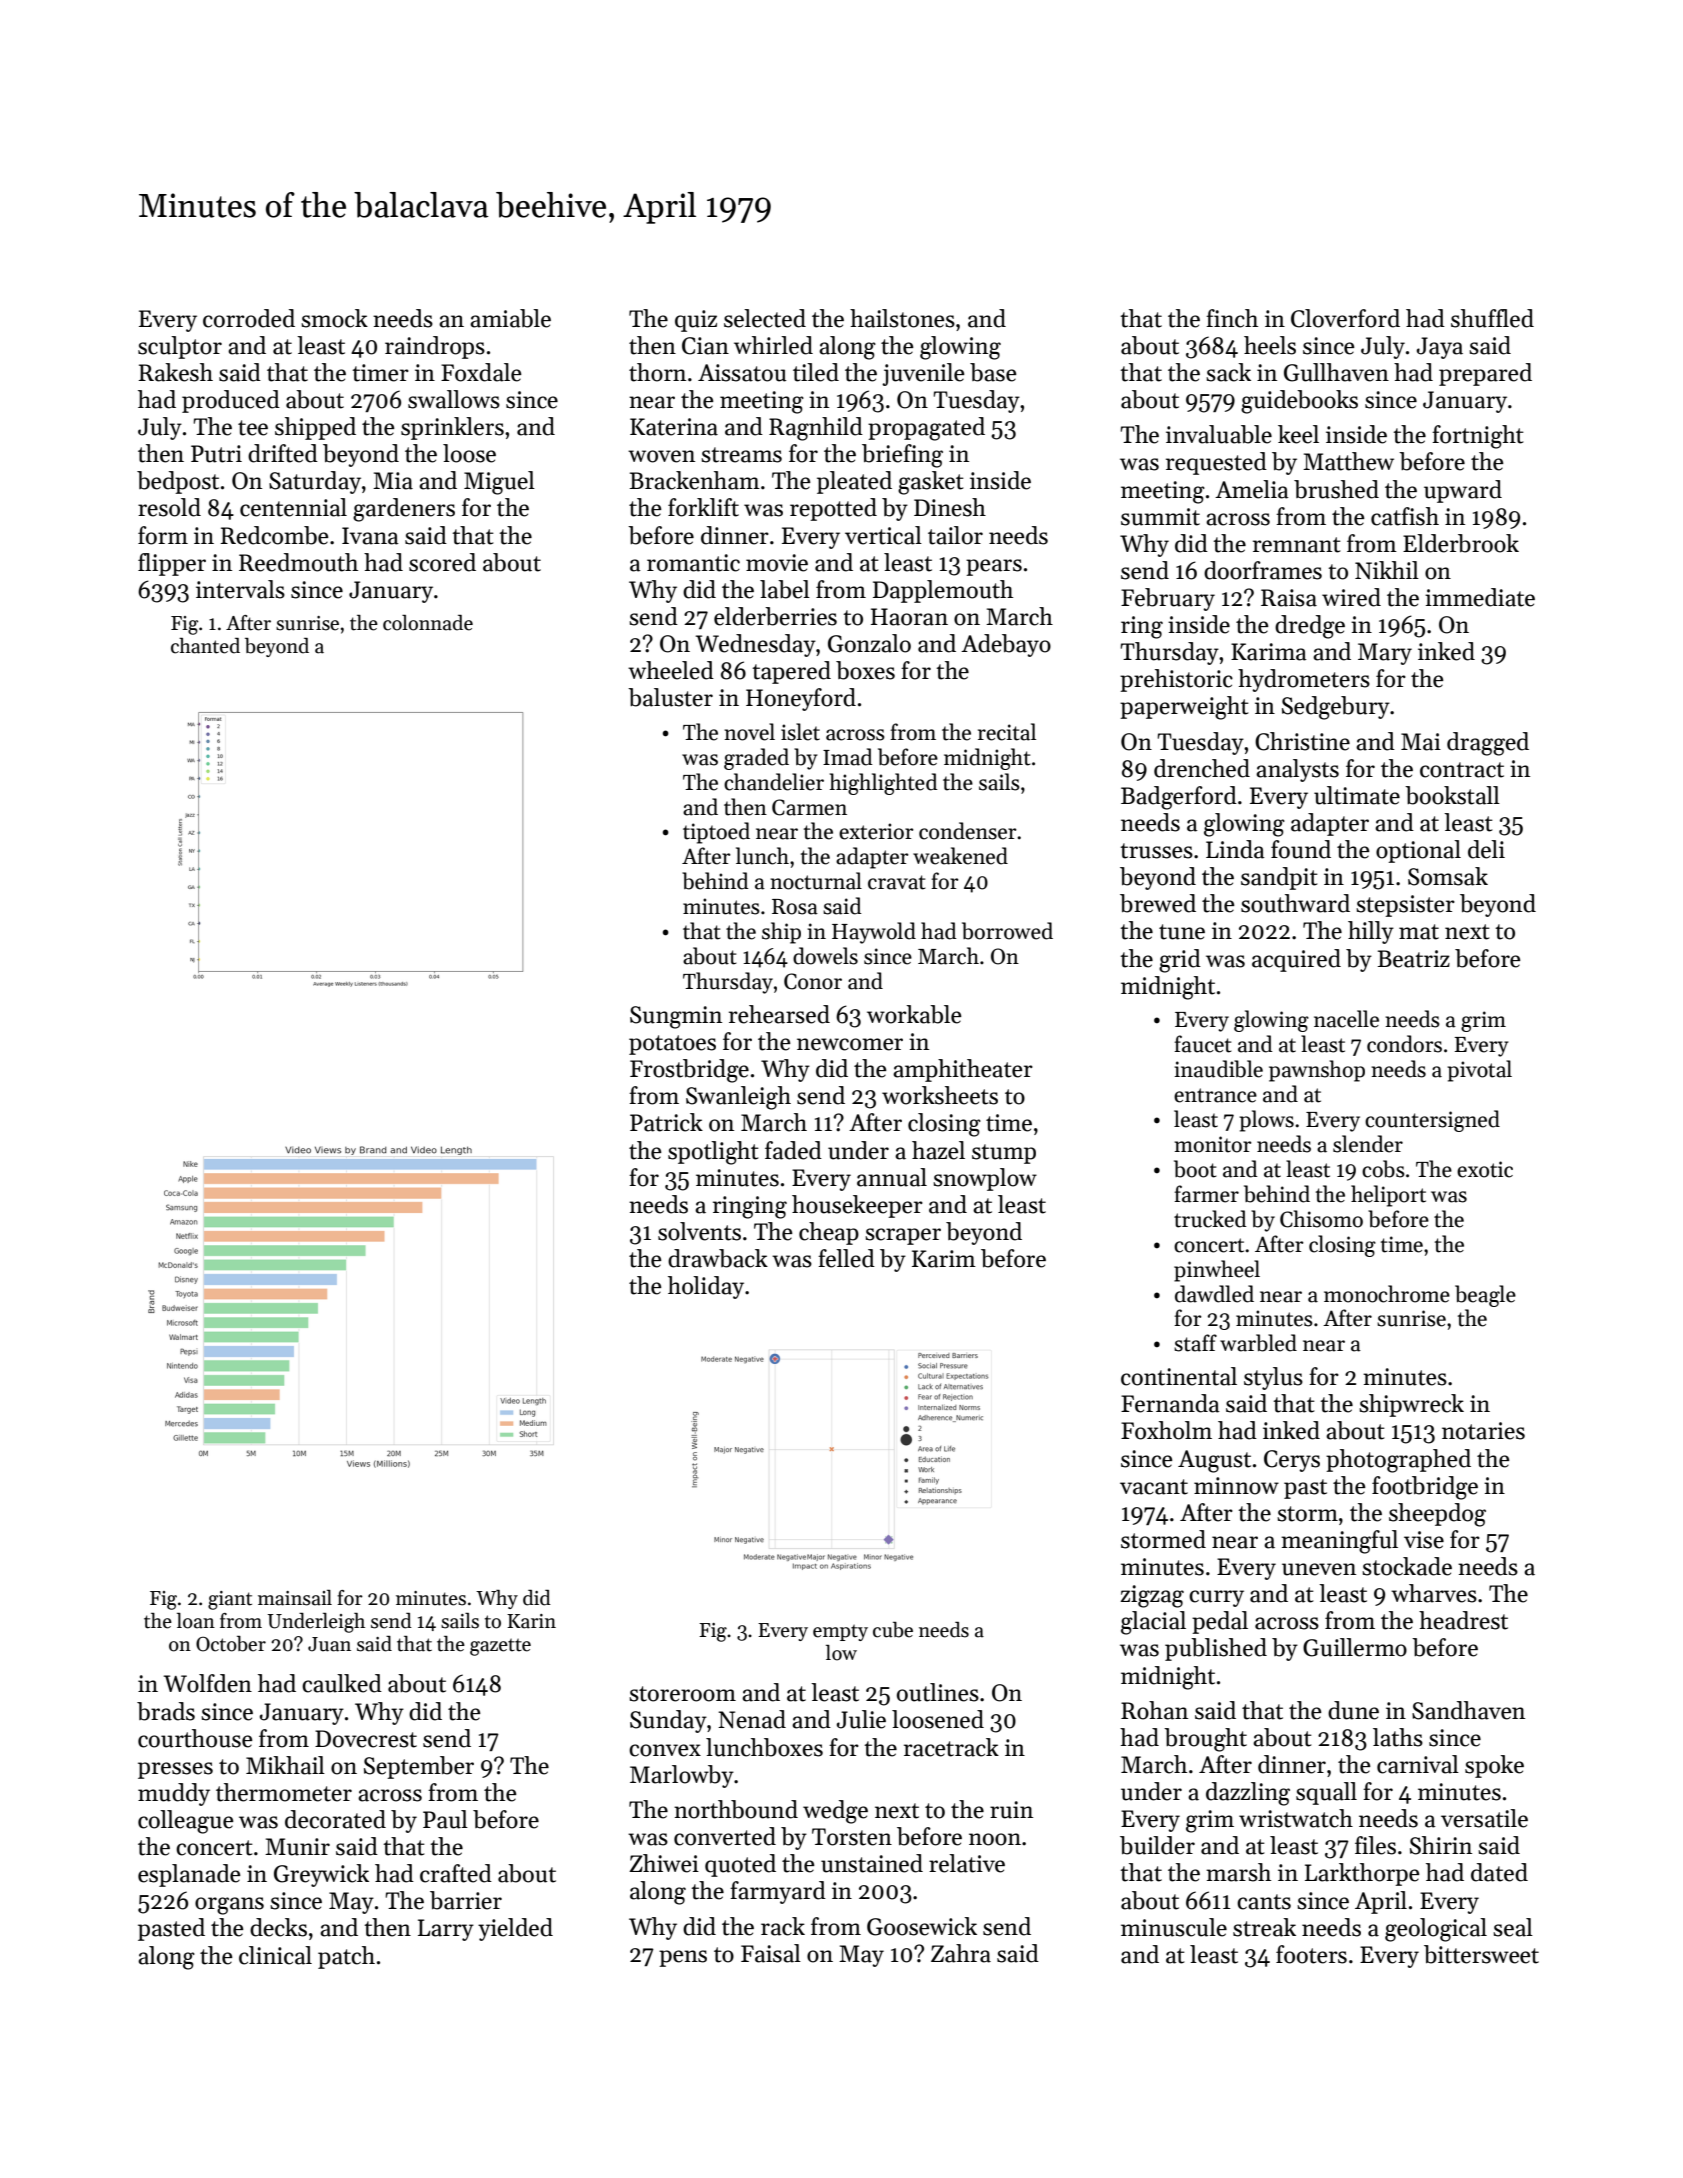 The image size is (1683, 2178). Describe the element at coordinates (174, 1794) in the page. I see `muddy` at that location.
